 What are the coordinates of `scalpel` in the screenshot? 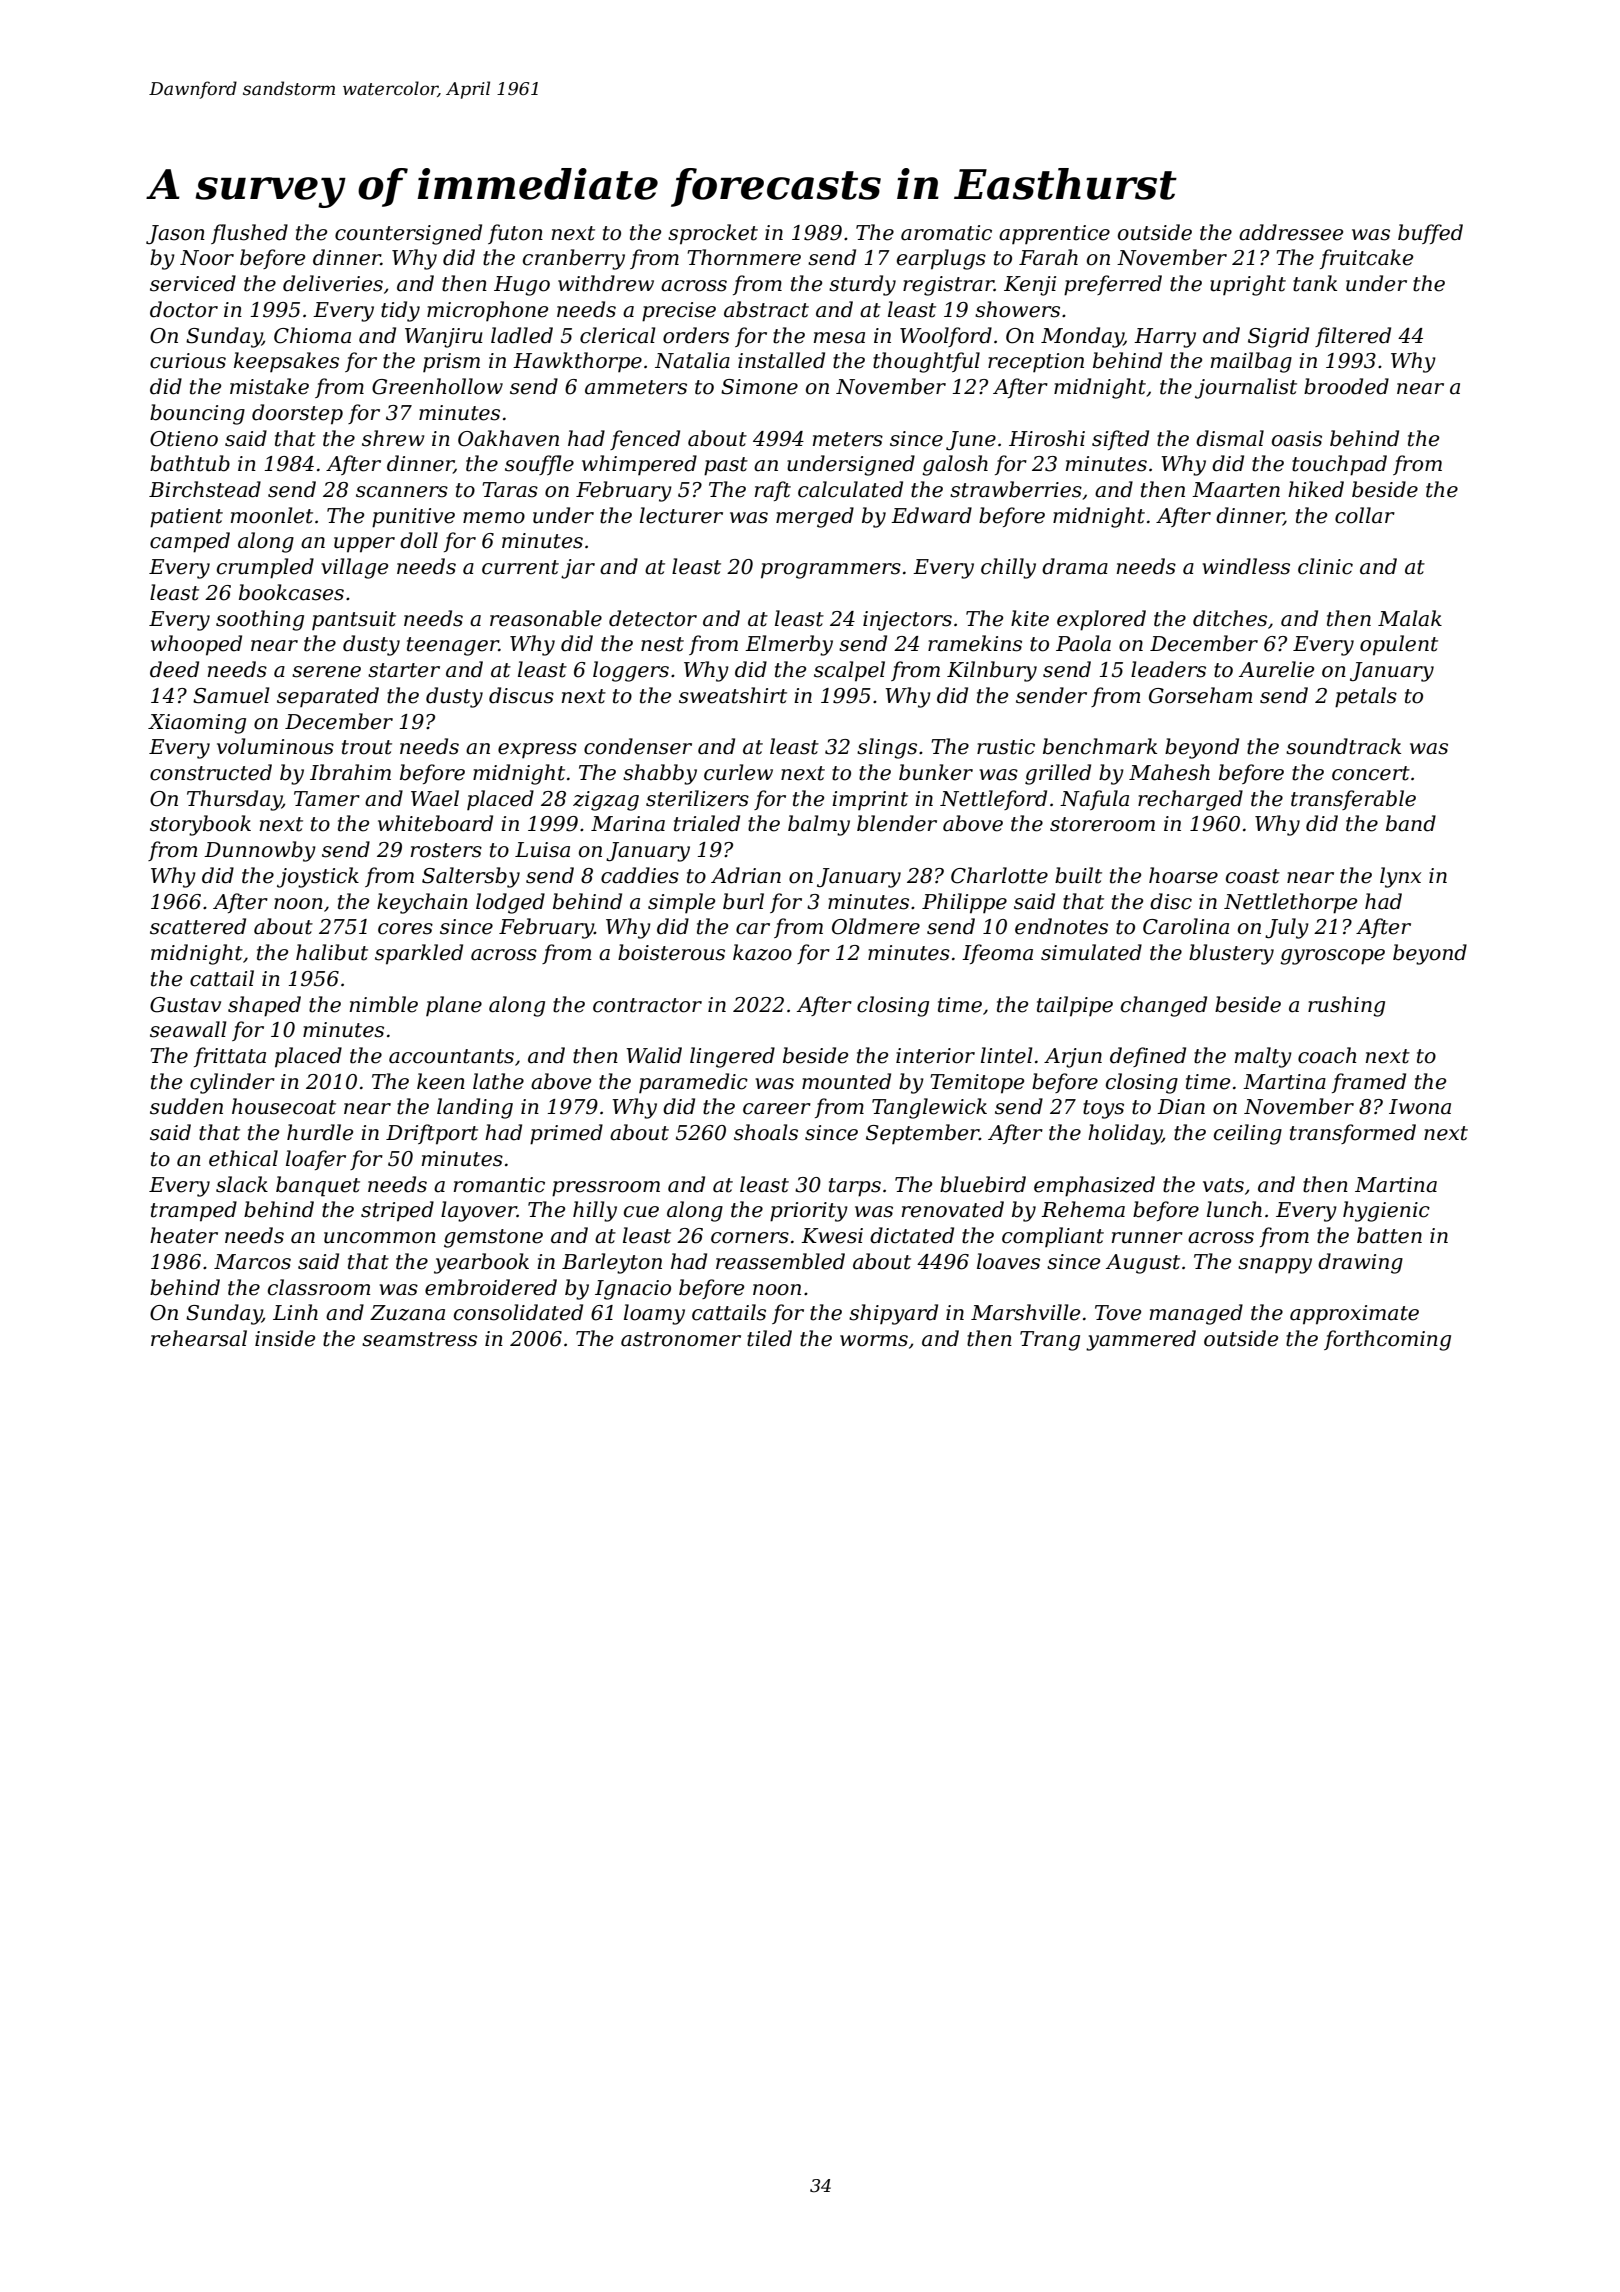 It's located at (849, 671).
